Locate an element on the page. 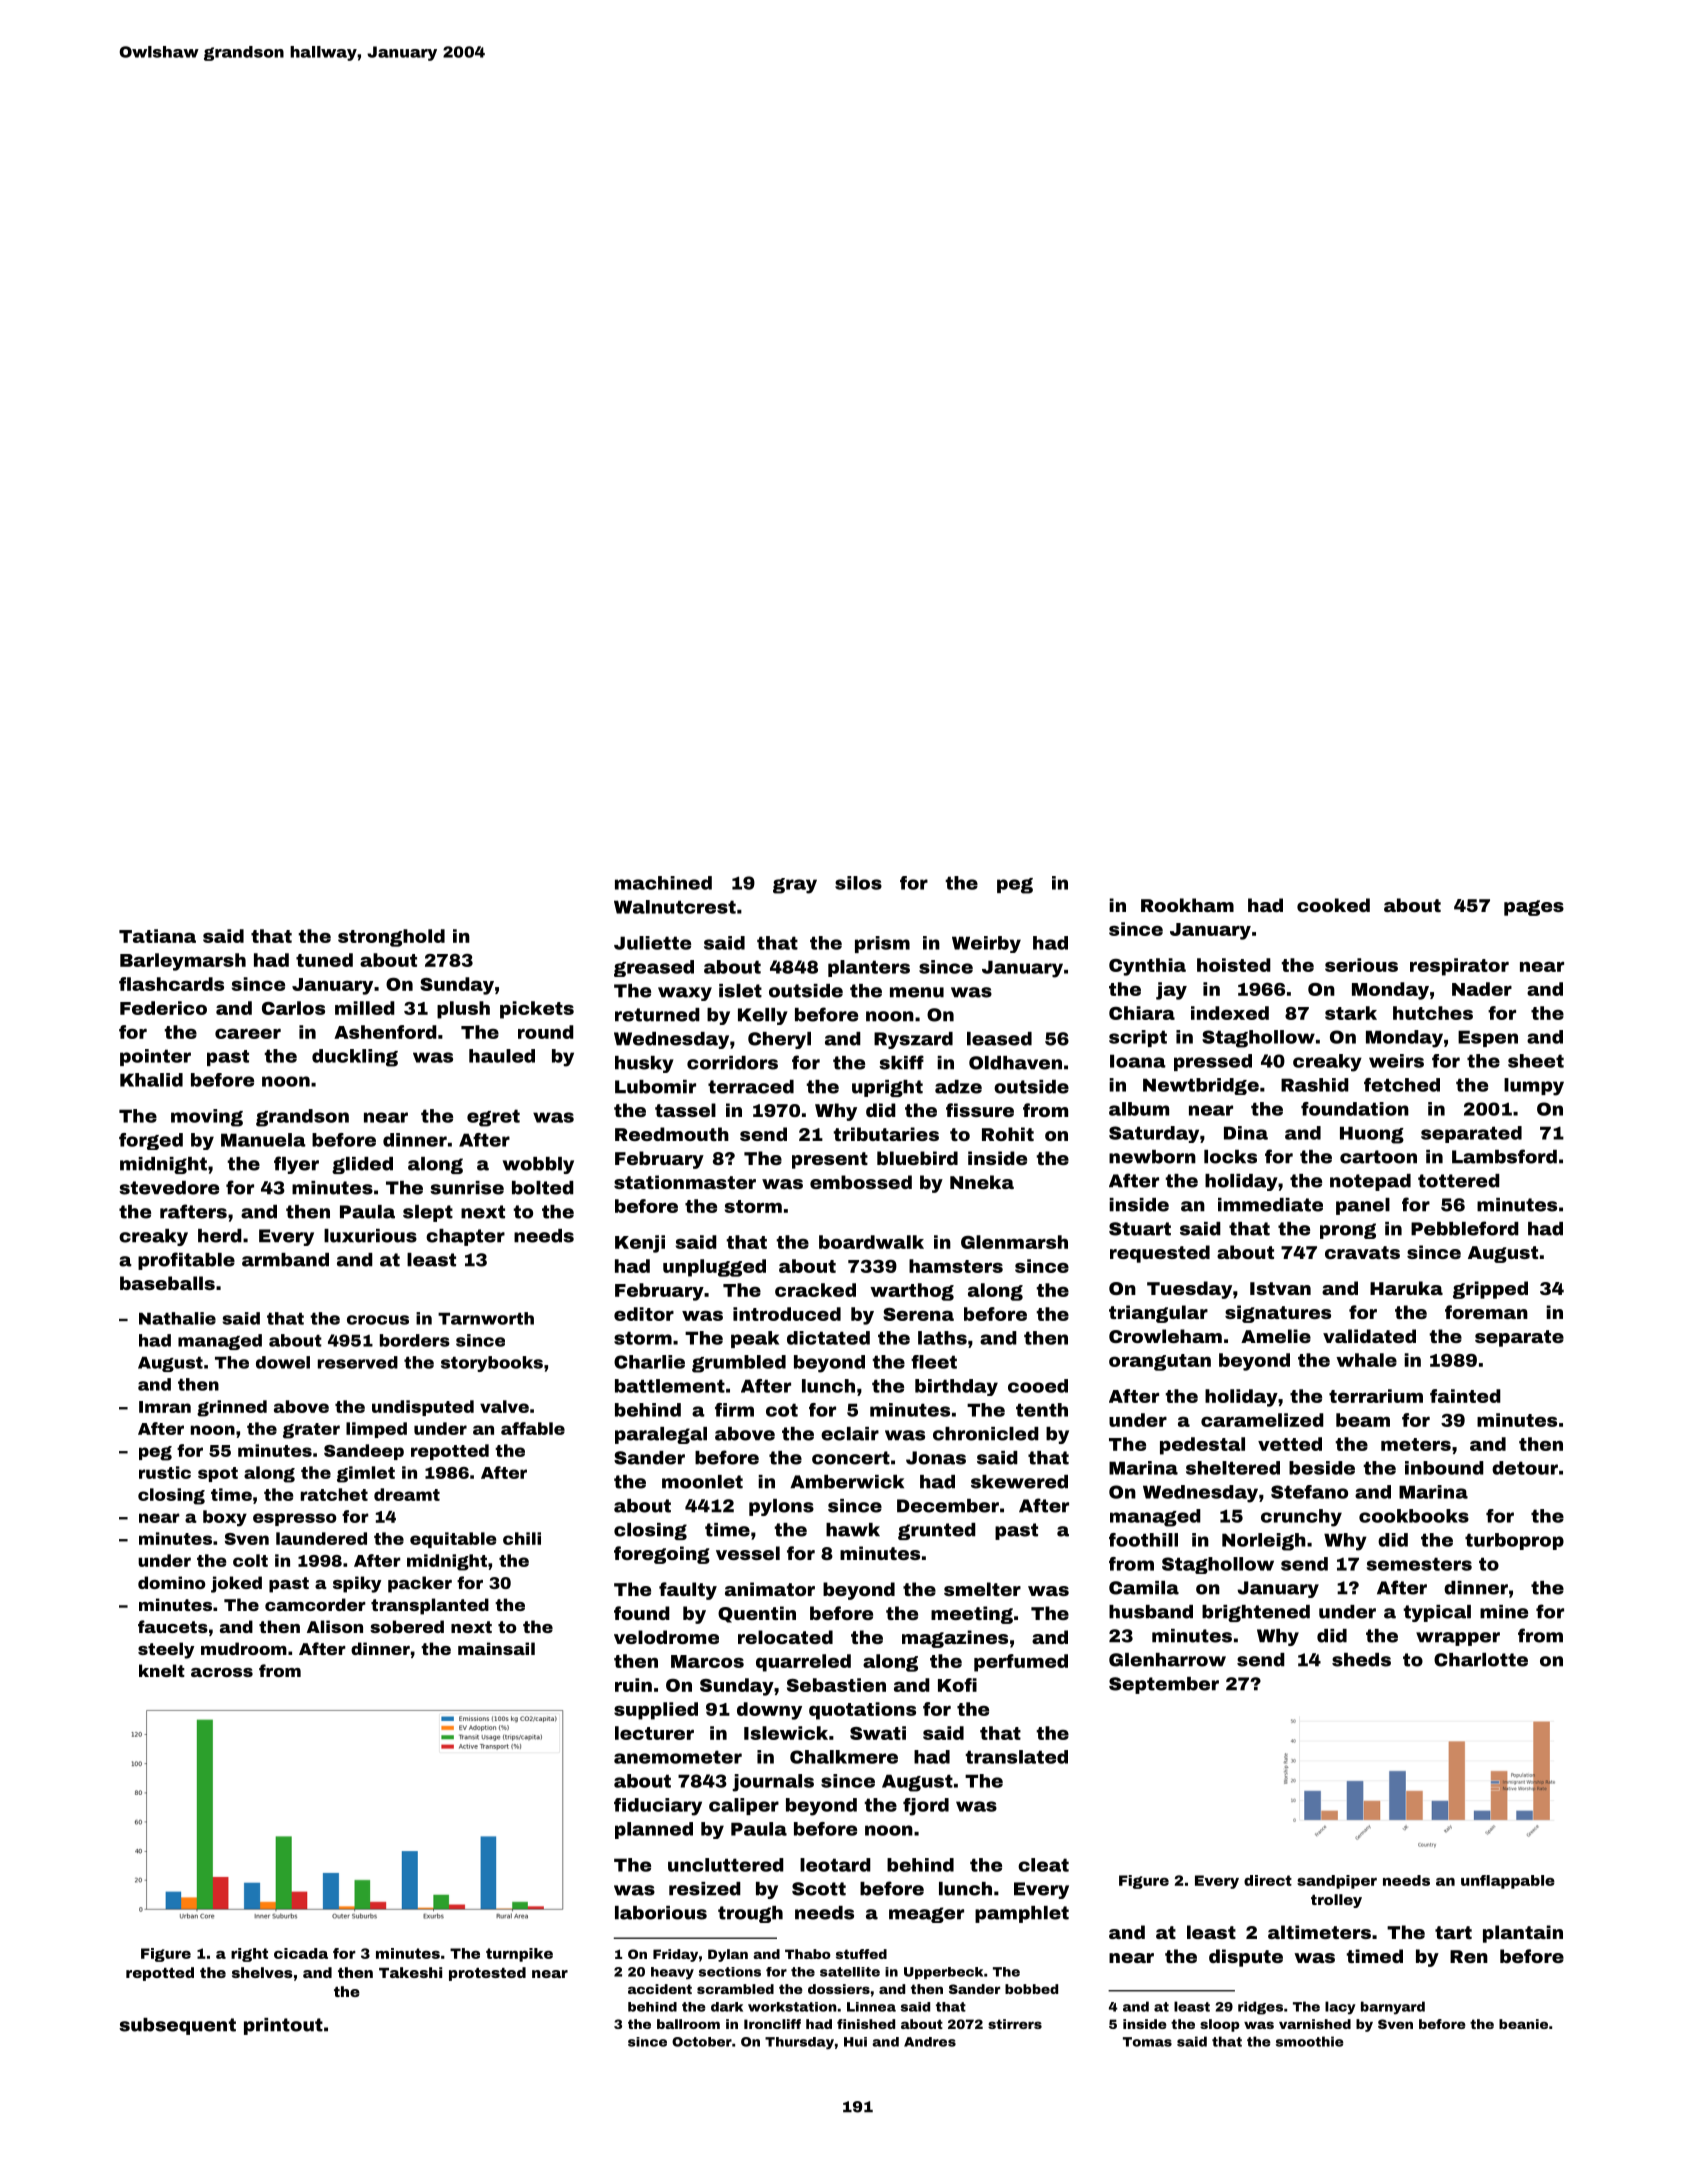  Charlotte is located at coordinates (1481, 1660).
